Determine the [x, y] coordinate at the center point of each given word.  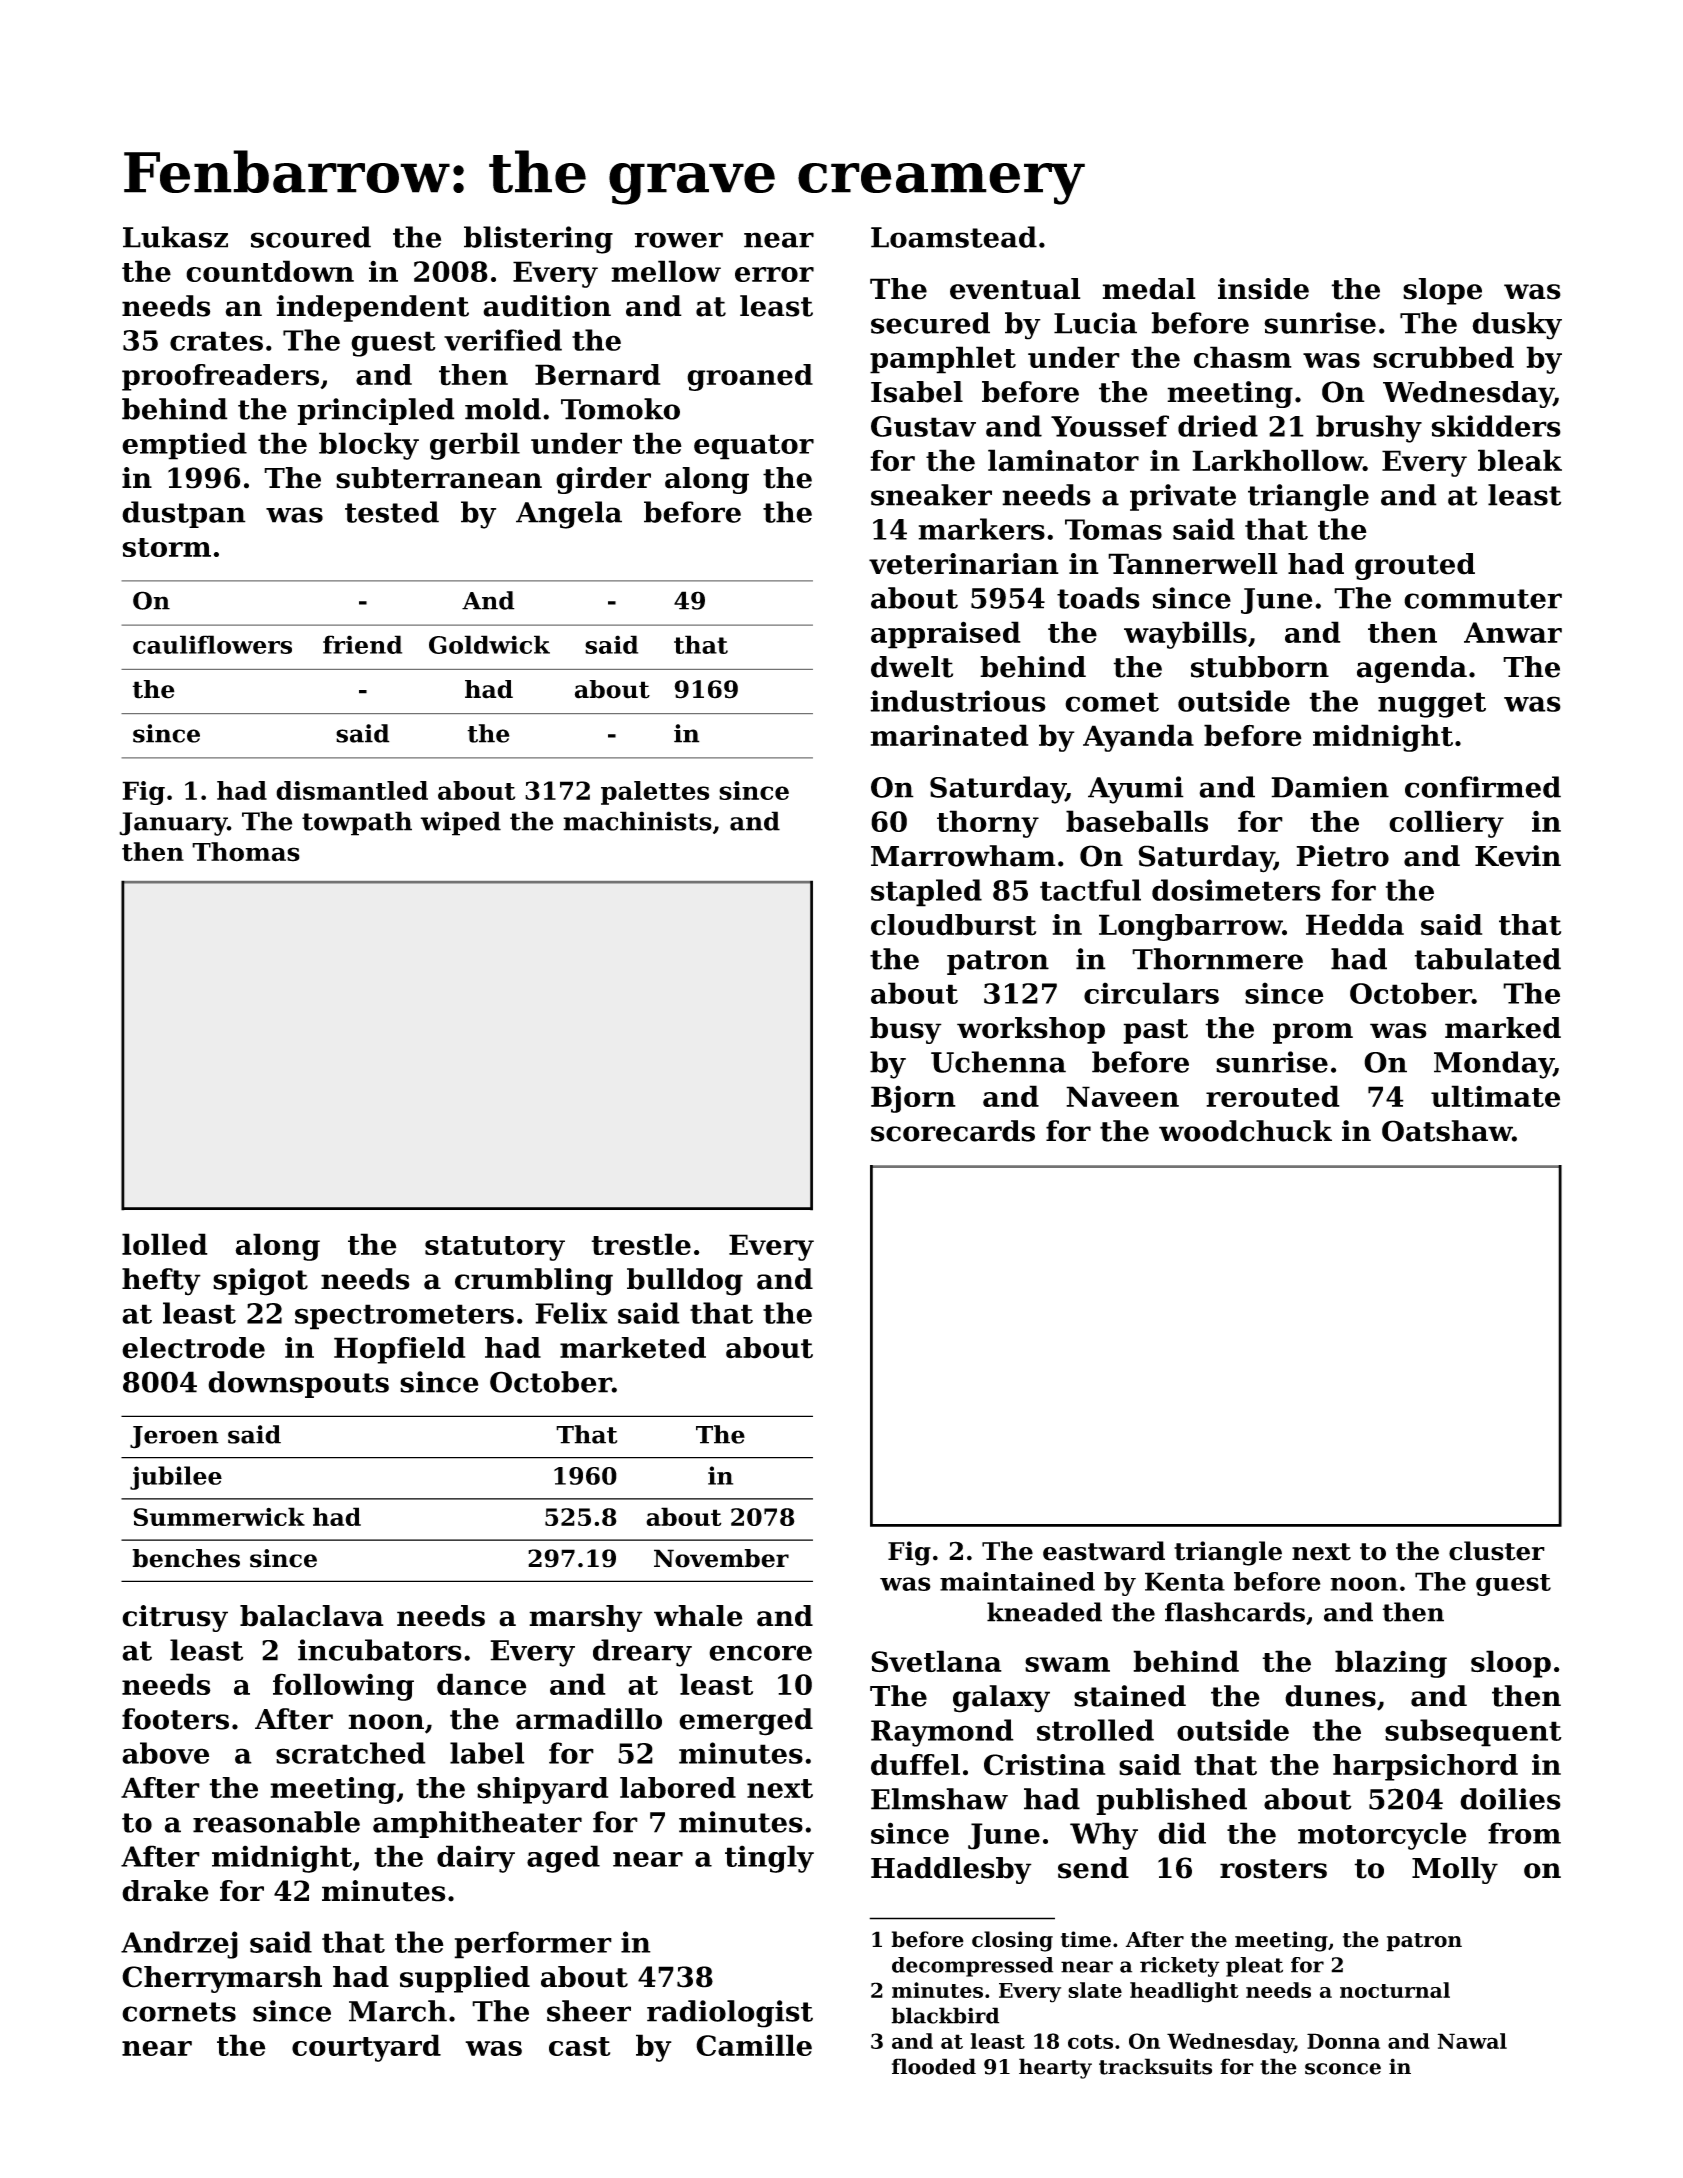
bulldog [685, 1282]
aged [563, 1859]
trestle [641, 1244]
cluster [1497, 1551]
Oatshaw [1447, 1131]
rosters [1273, 1869]
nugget [1432, 705]
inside [1263, 289]
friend [362, 644]
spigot [260, 1282]
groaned [750, 377]
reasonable [276, 1822]
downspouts [298, 1384]
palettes [655, 793]
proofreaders [220, 377]
